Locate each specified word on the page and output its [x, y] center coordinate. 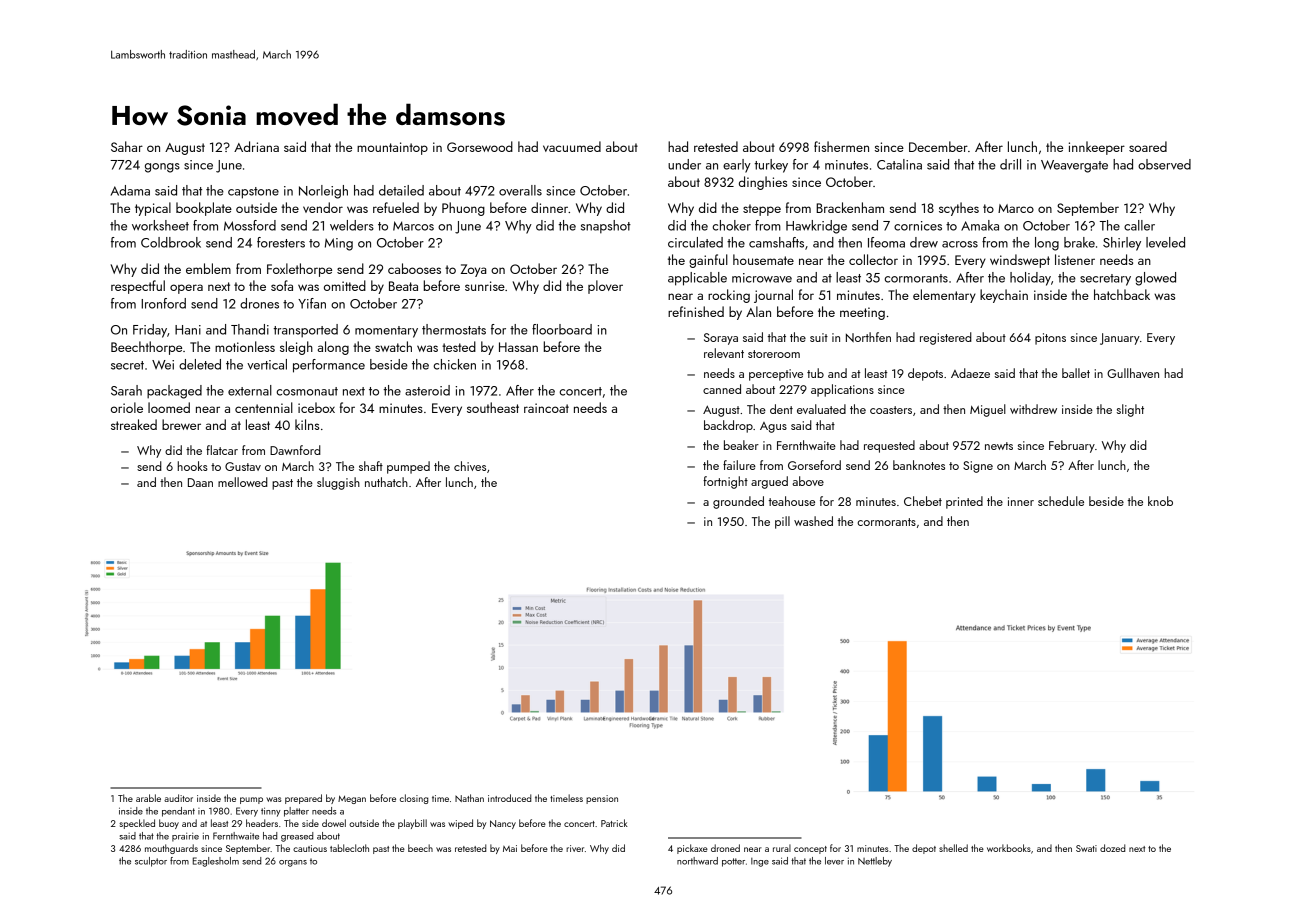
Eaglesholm [216, 862]
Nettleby [875, 862]
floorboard [562, 329]
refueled [396, 207]
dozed [1112, 848]
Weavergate [1074, 166]
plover [605, 287]
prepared [303, 799]
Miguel [988, 410]
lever [834, 861]
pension [602, 799]
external [250, 390]
